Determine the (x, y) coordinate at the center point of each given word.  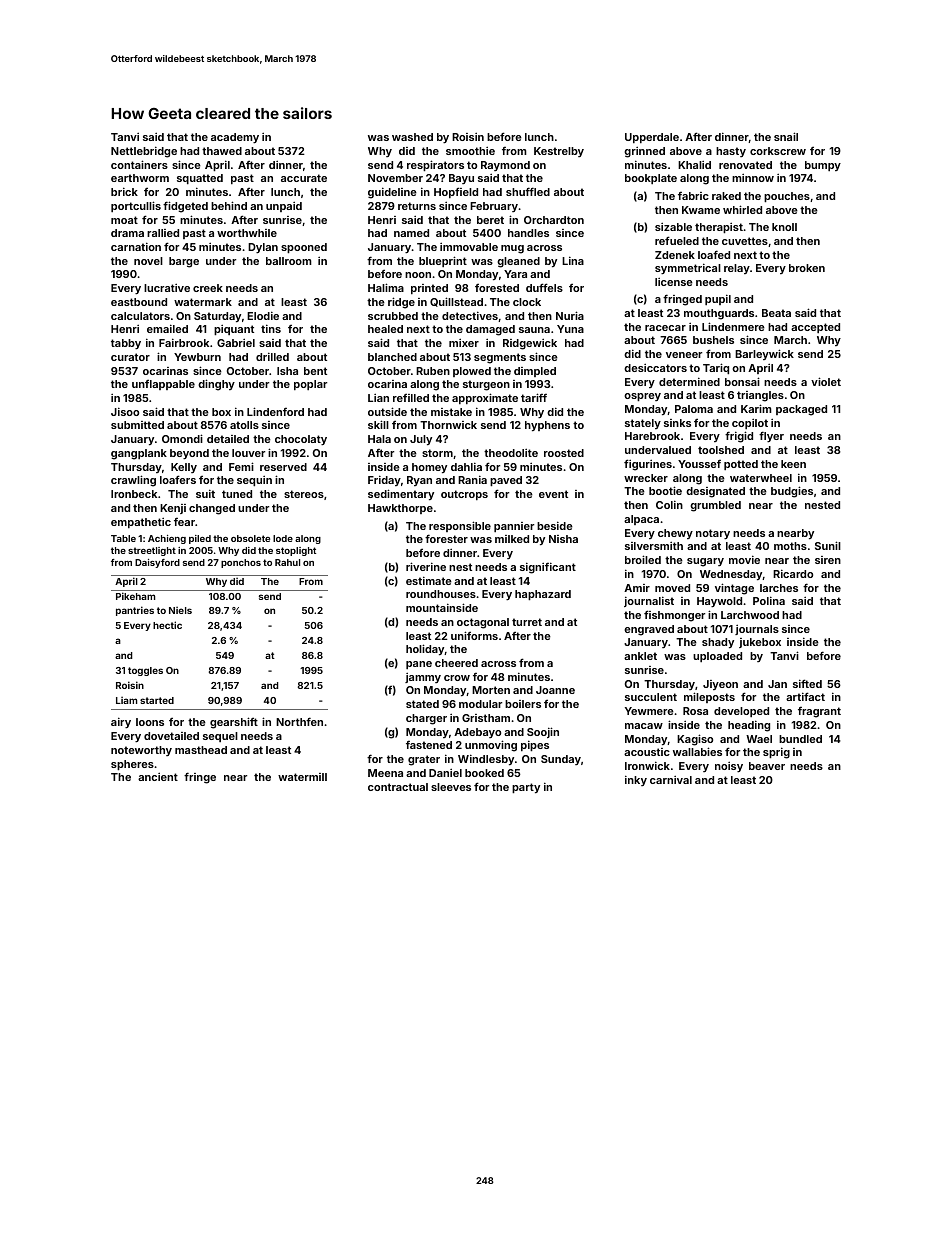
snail (786, 136)
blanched (392, 357)
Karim (756, 408)
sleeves (451, 787)
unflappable (163, 384)
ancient (158, 776)
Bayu (461, 179)
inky (636, 780)
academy (235, 138)
